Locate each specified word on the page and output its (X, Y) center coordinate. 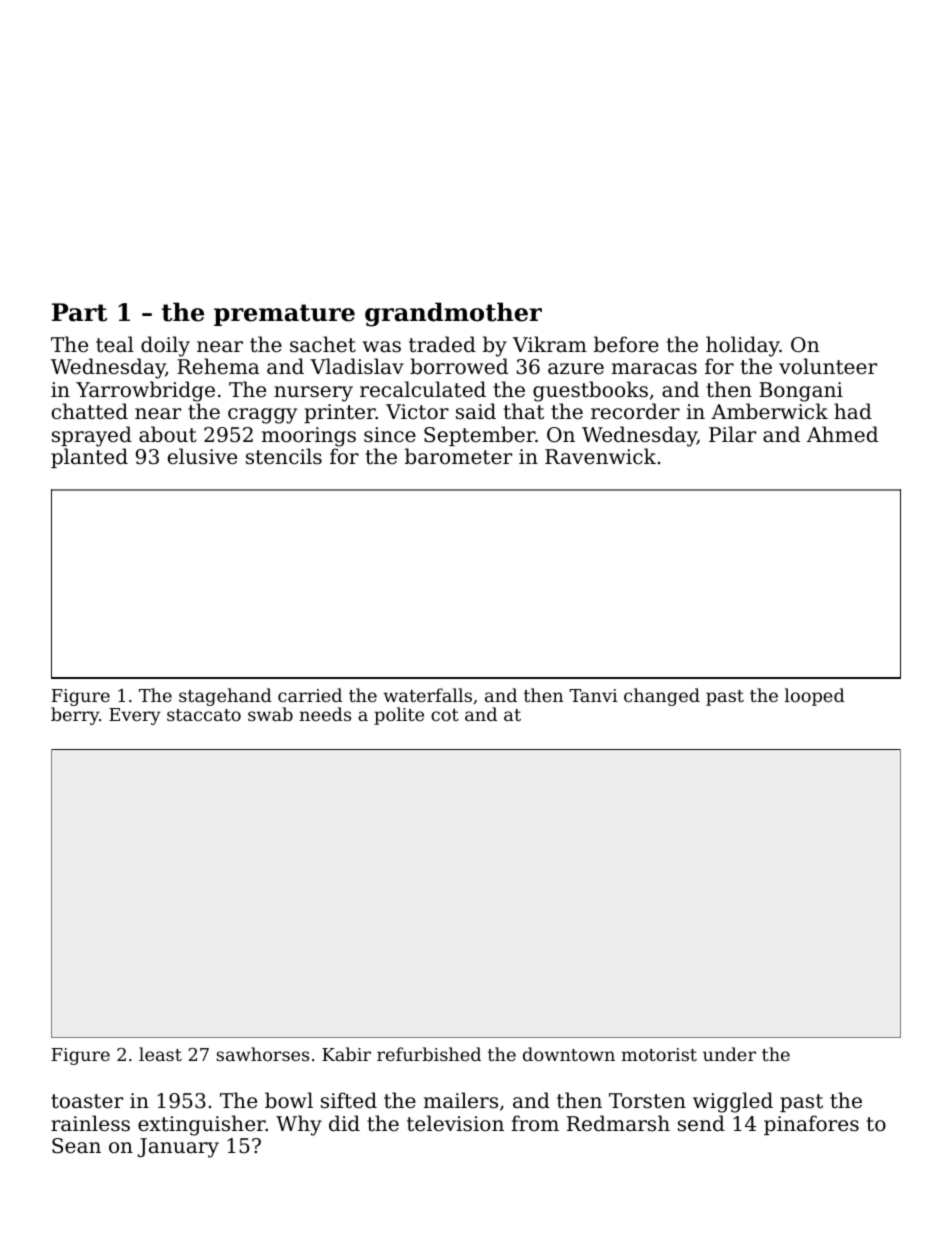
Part (79, 312)
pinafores (811, 1125)
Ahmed (842, 434)
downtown (569, 1054)
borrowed (459, 366)
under (729, 1054)
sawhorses (262, 1054)
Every (135, 716)
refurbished (429, 1054)
